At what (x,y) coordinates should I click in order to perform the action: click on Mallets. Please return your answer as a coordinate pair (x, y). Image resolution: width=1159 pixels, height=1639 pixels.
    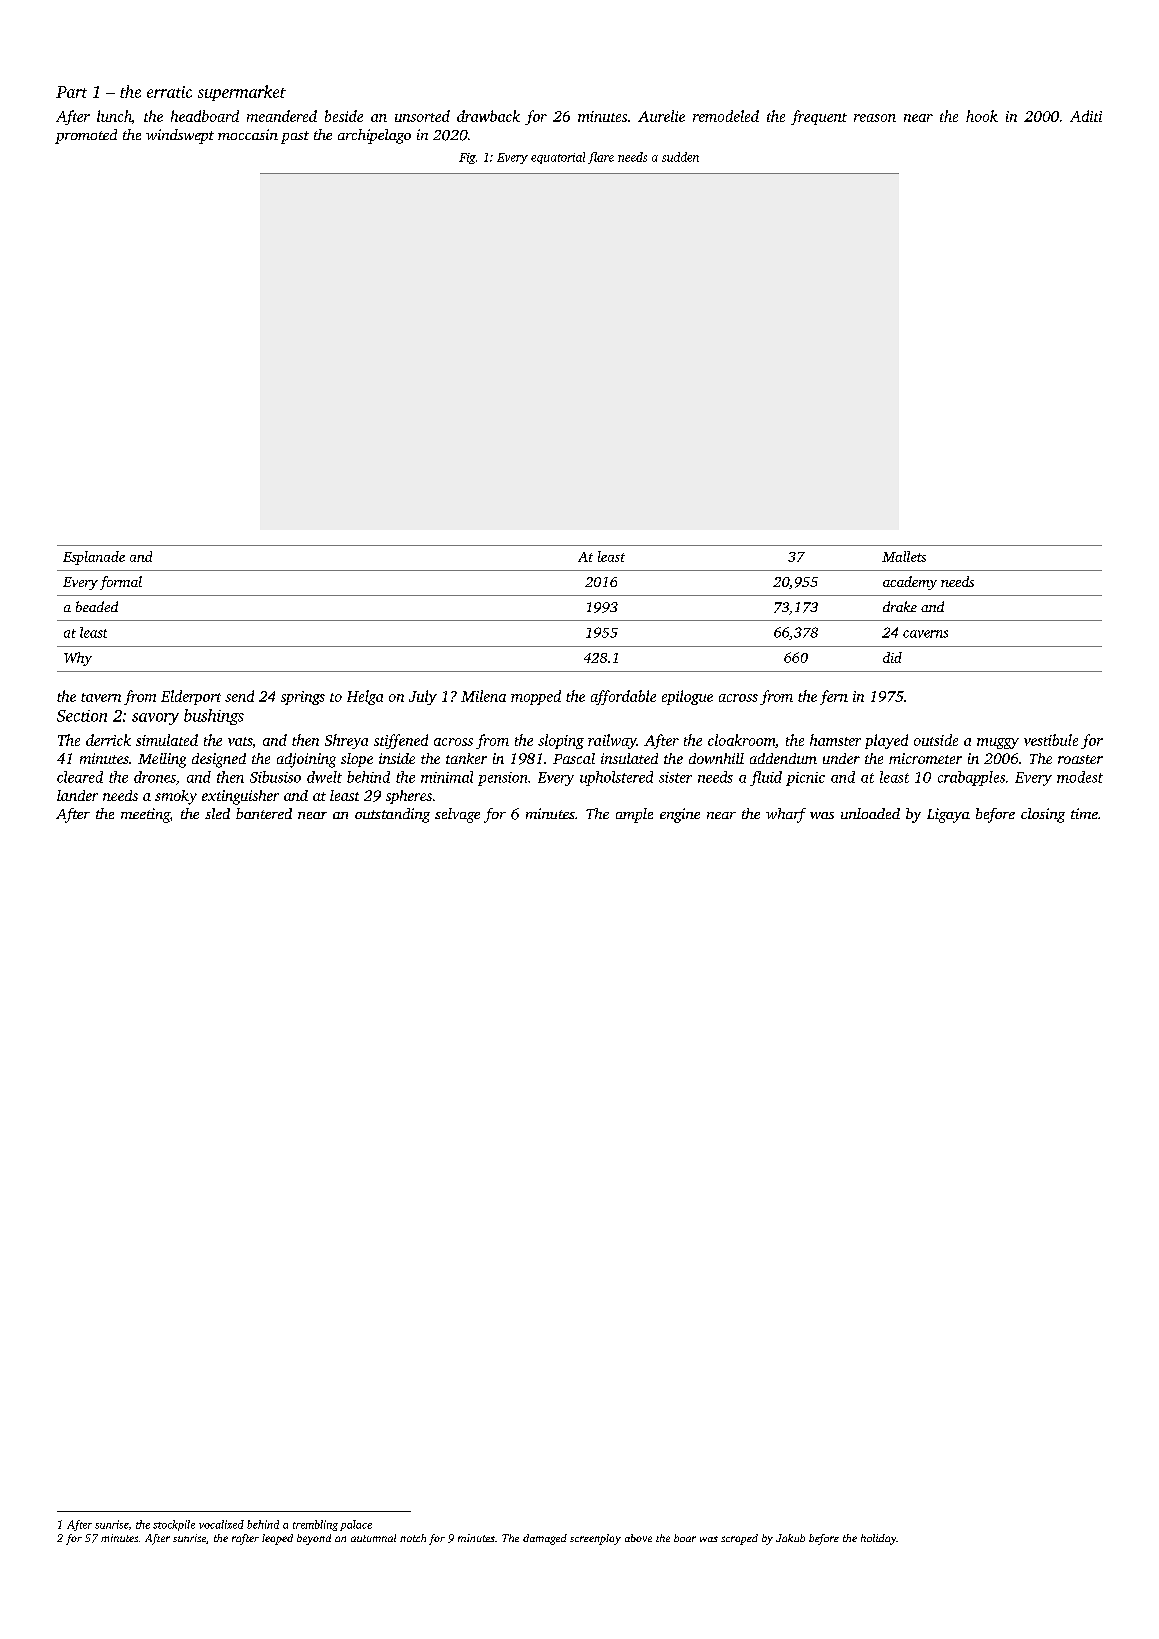
    Looking at the image, I should click on (904, 556).
